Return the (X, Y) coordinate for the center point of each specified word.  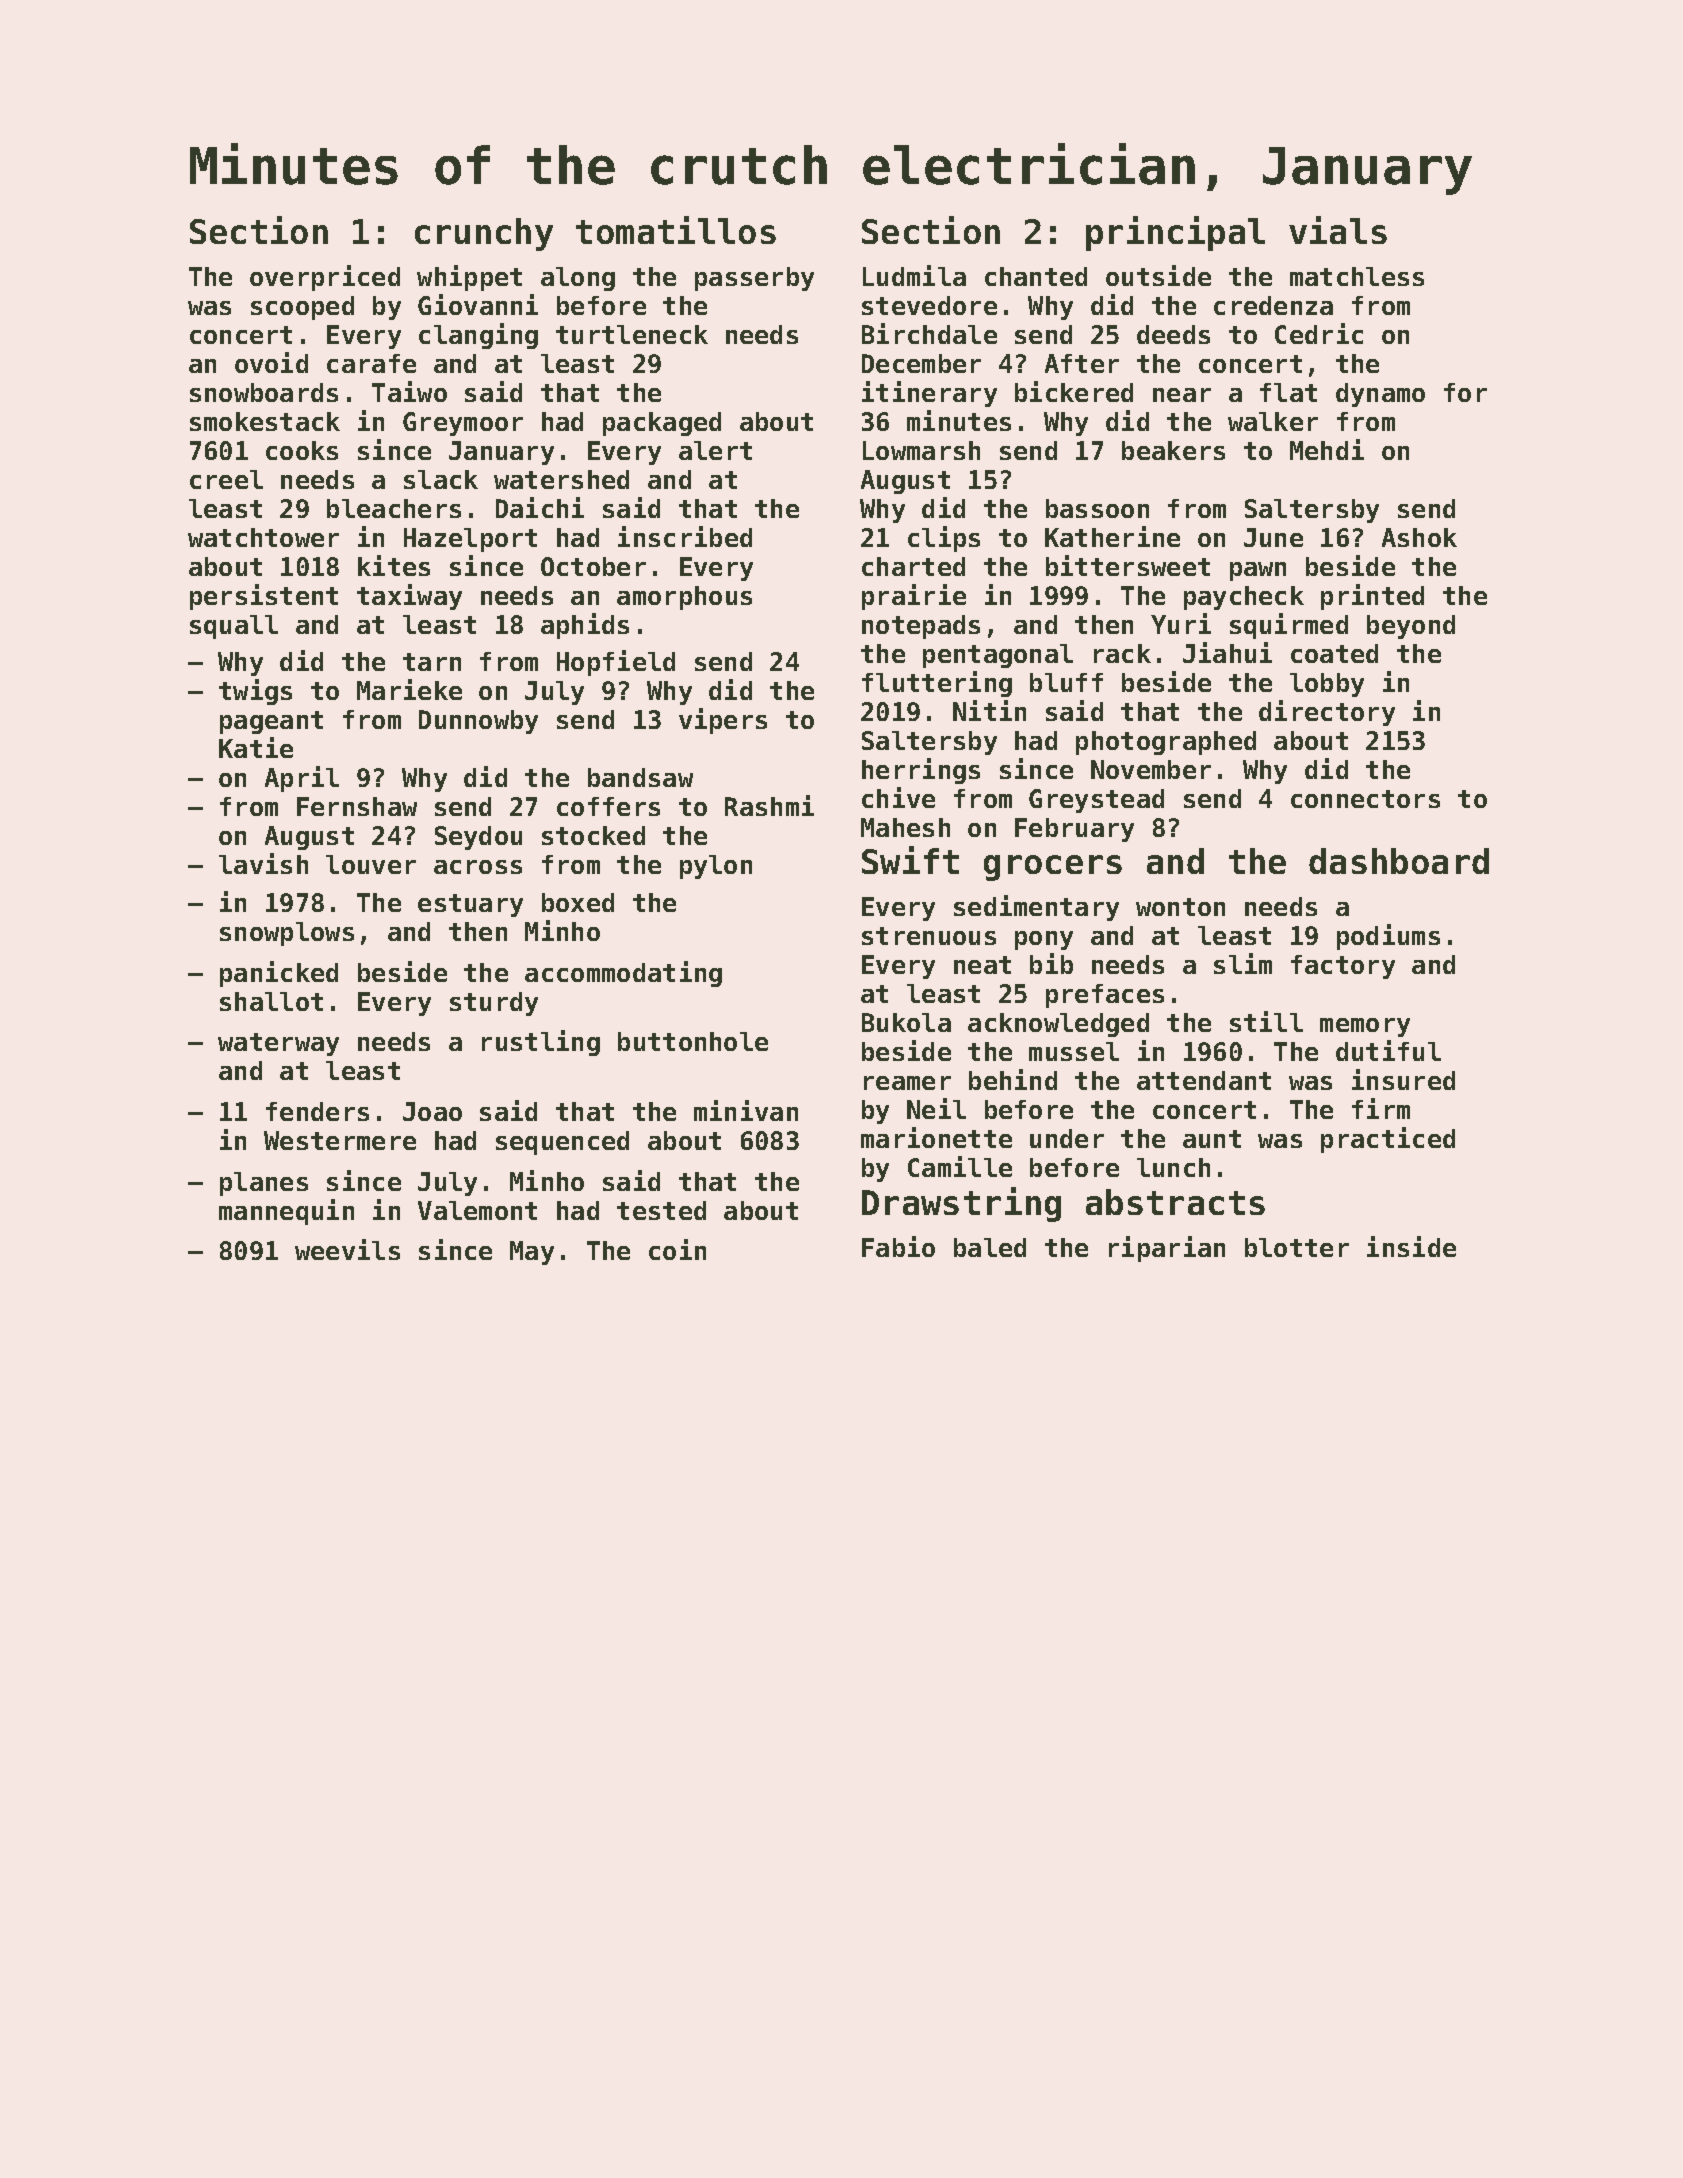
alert (715, 450)
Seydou (478, 838)
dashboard (1399, 861)
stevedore (929, 305)
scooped (302, 308)
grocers (1053, 868)
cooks (302, 450)
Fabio (898, 1246)
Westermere (340, 1140)
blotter (1297, 1247)
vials (1338, 230)
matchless (1357, 276)
